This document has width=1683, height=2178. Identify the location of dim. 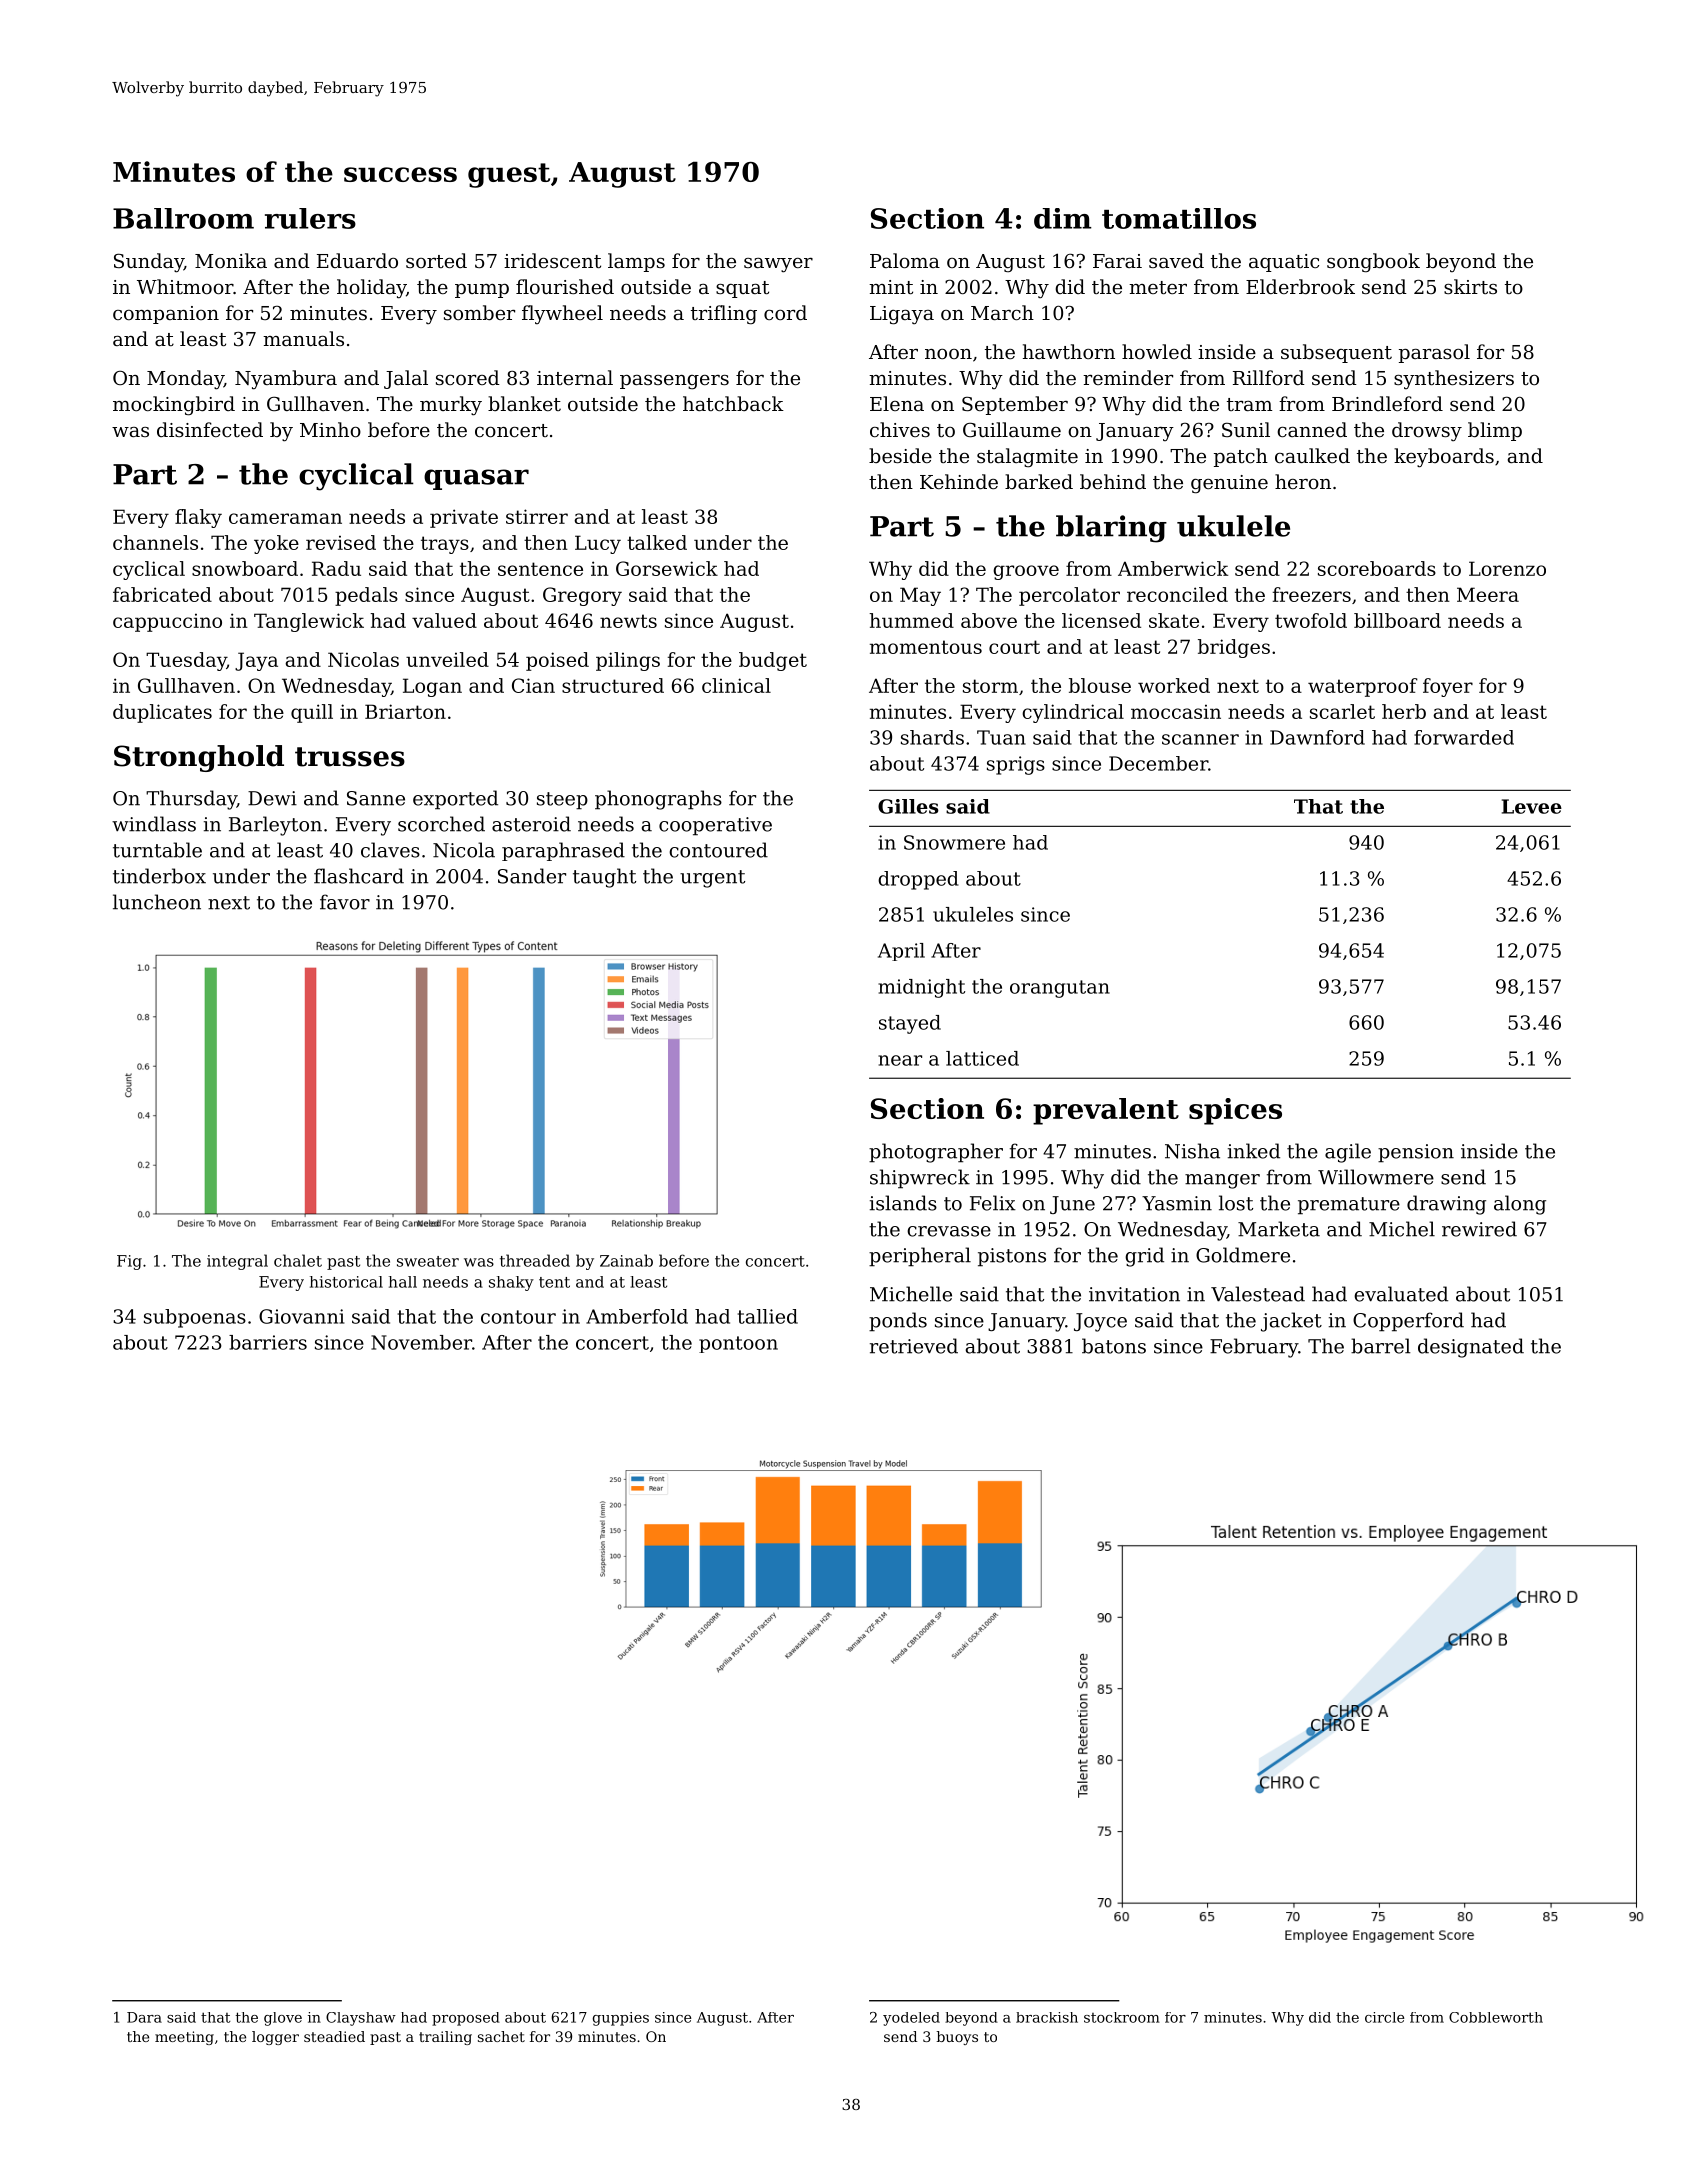
(1063, 218).
